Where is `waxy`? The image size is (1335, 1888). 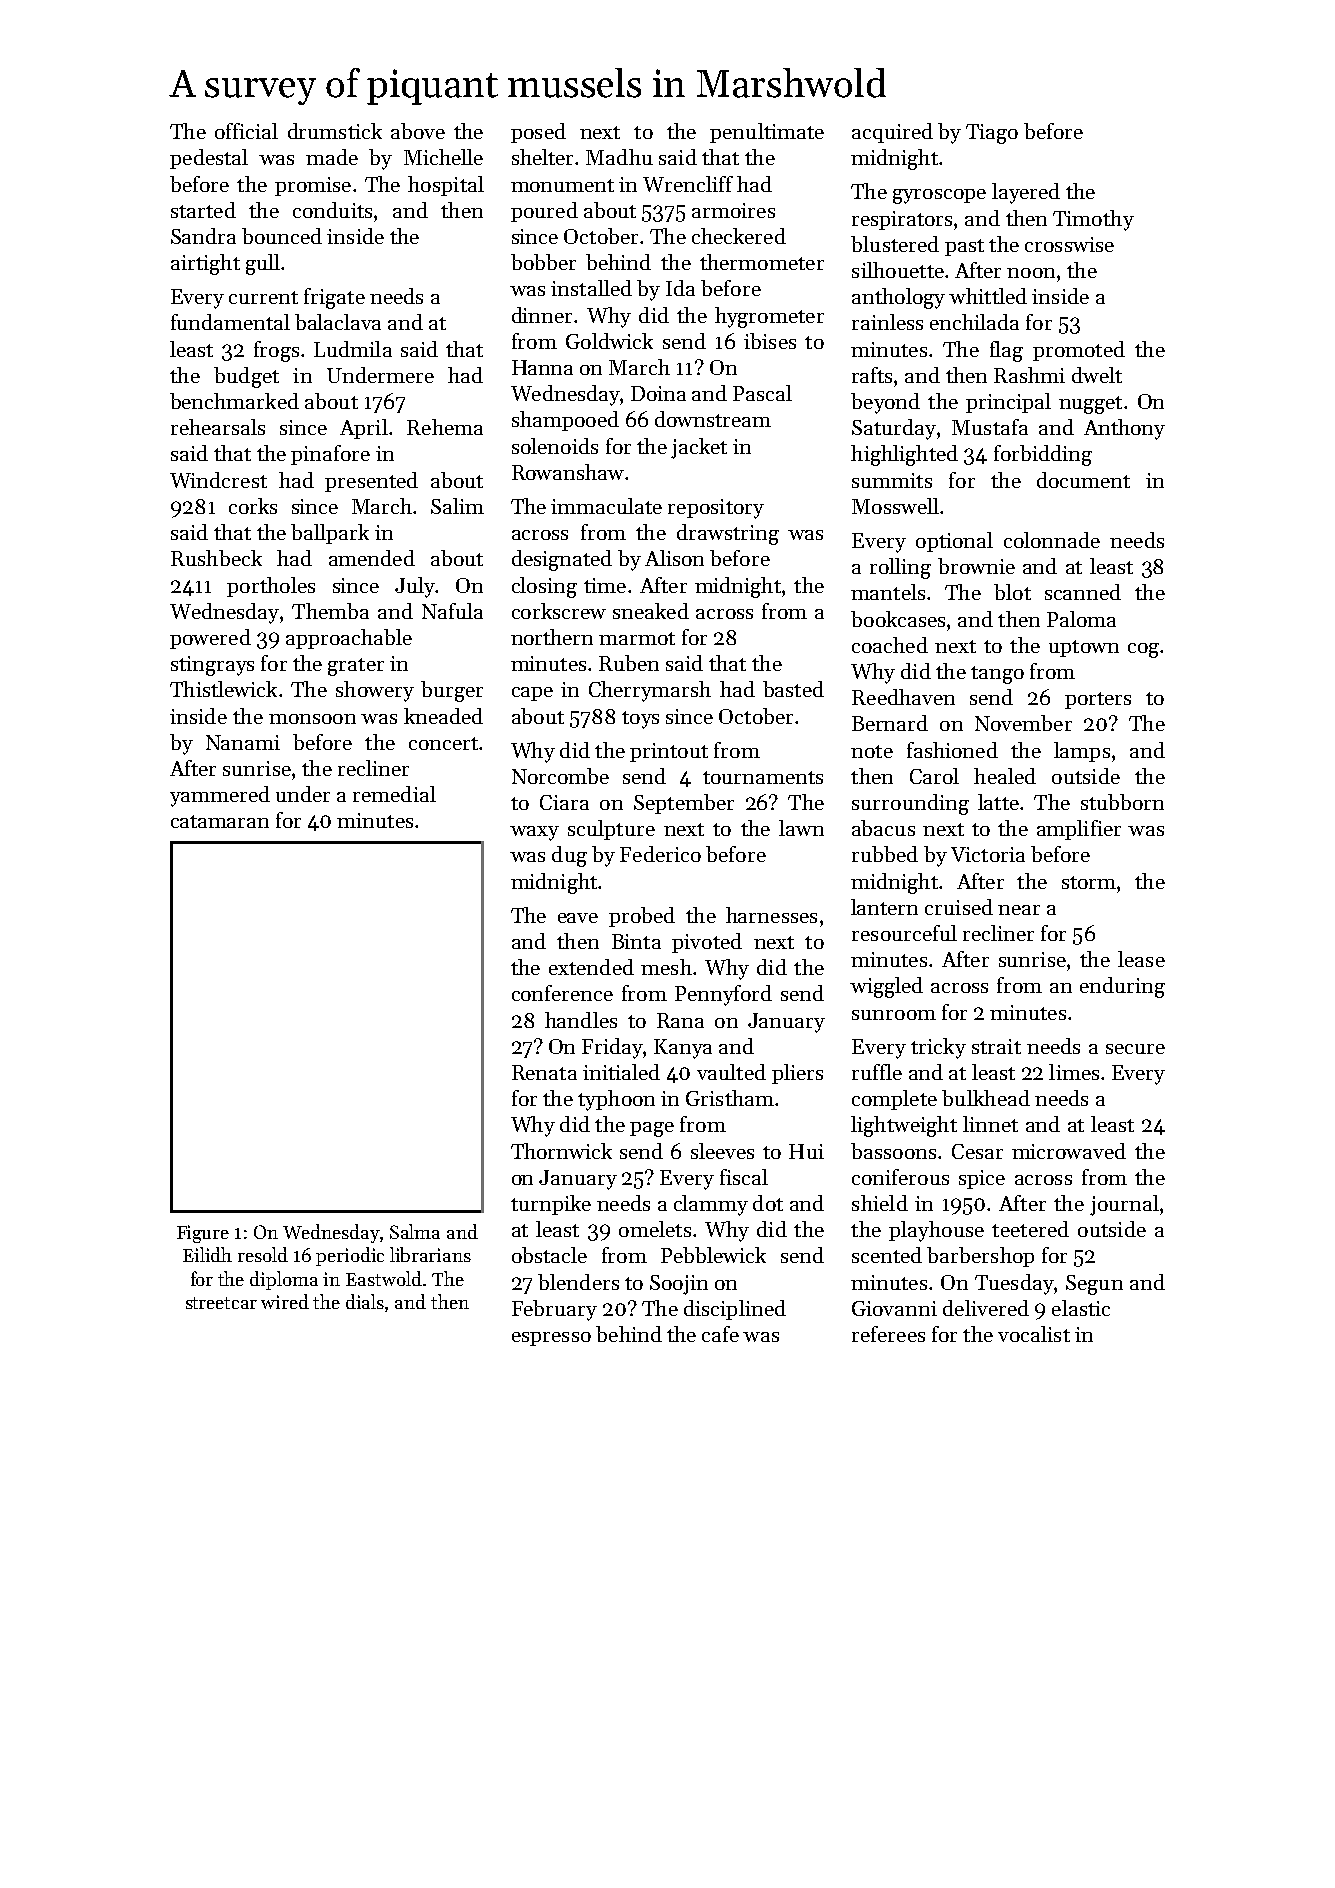 waxy is located at coordinates (534, 833).
